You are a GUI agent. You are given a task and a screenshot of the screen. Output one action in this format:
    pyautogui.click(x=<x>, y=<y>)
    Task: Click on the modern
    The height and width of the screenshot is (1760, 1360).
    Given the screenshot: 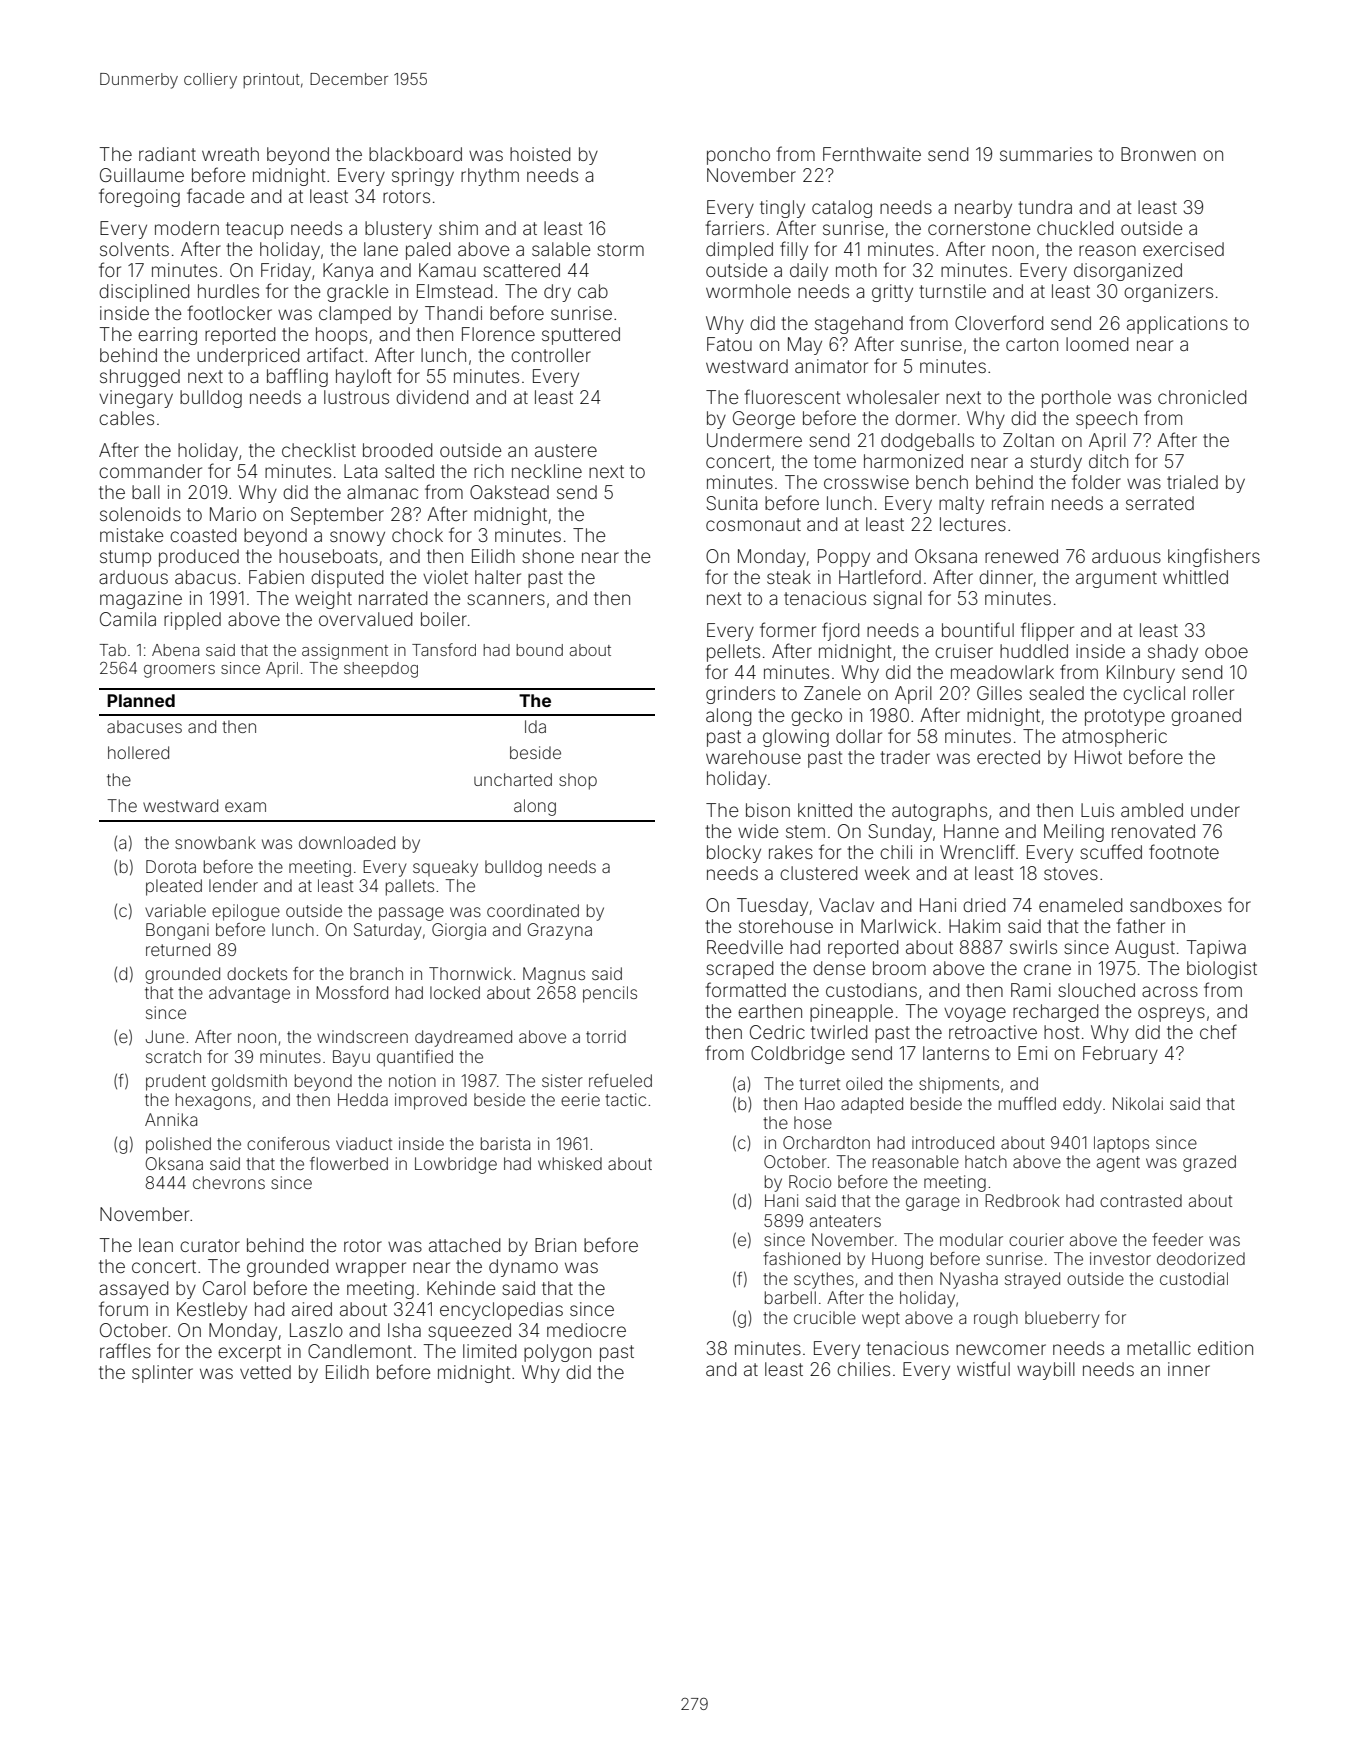 What is the action you would take?
    pyautogui.click(x=187, y=228)
